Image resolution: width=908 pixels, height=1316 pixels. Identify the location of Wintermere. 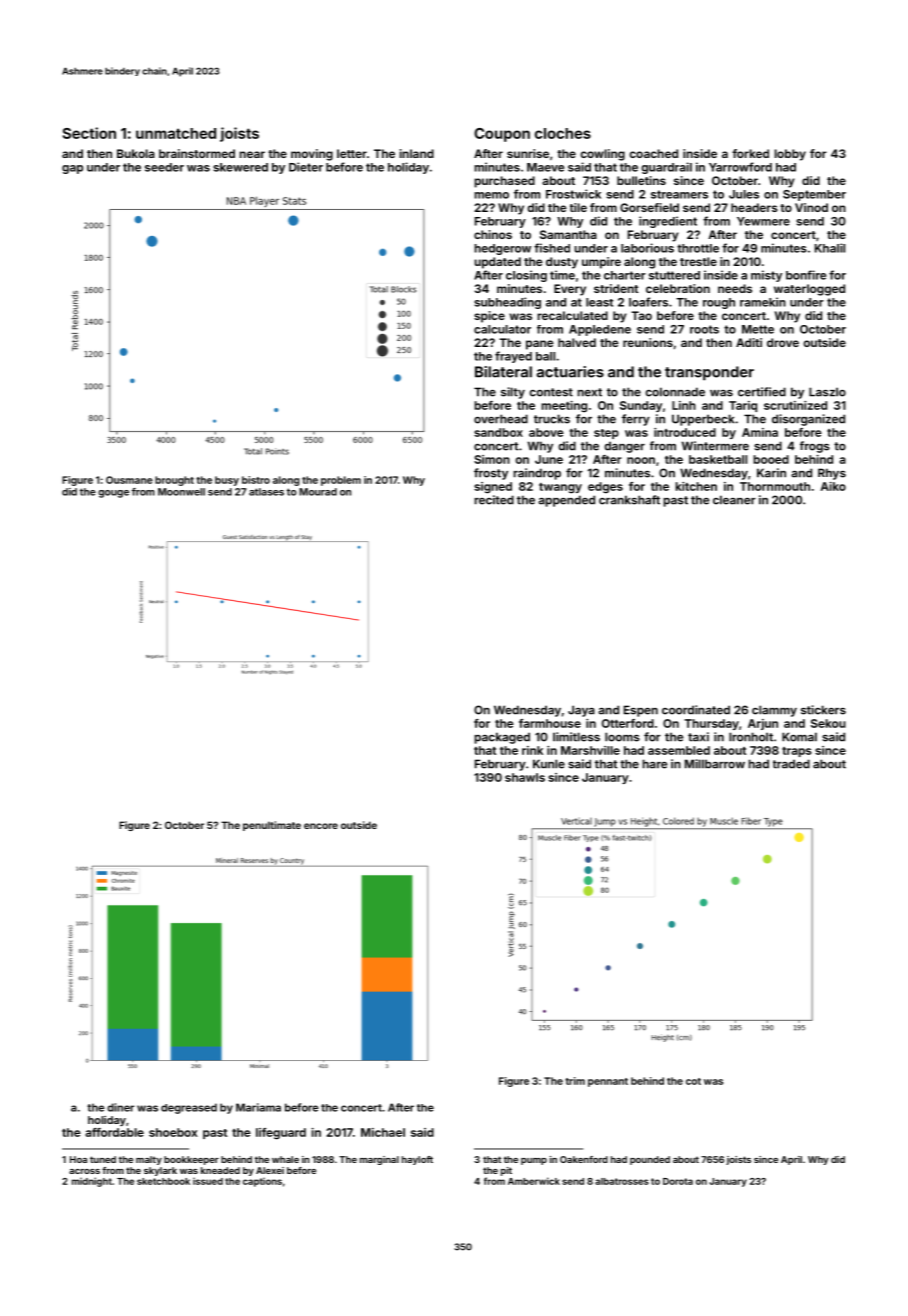
(715, 446).
